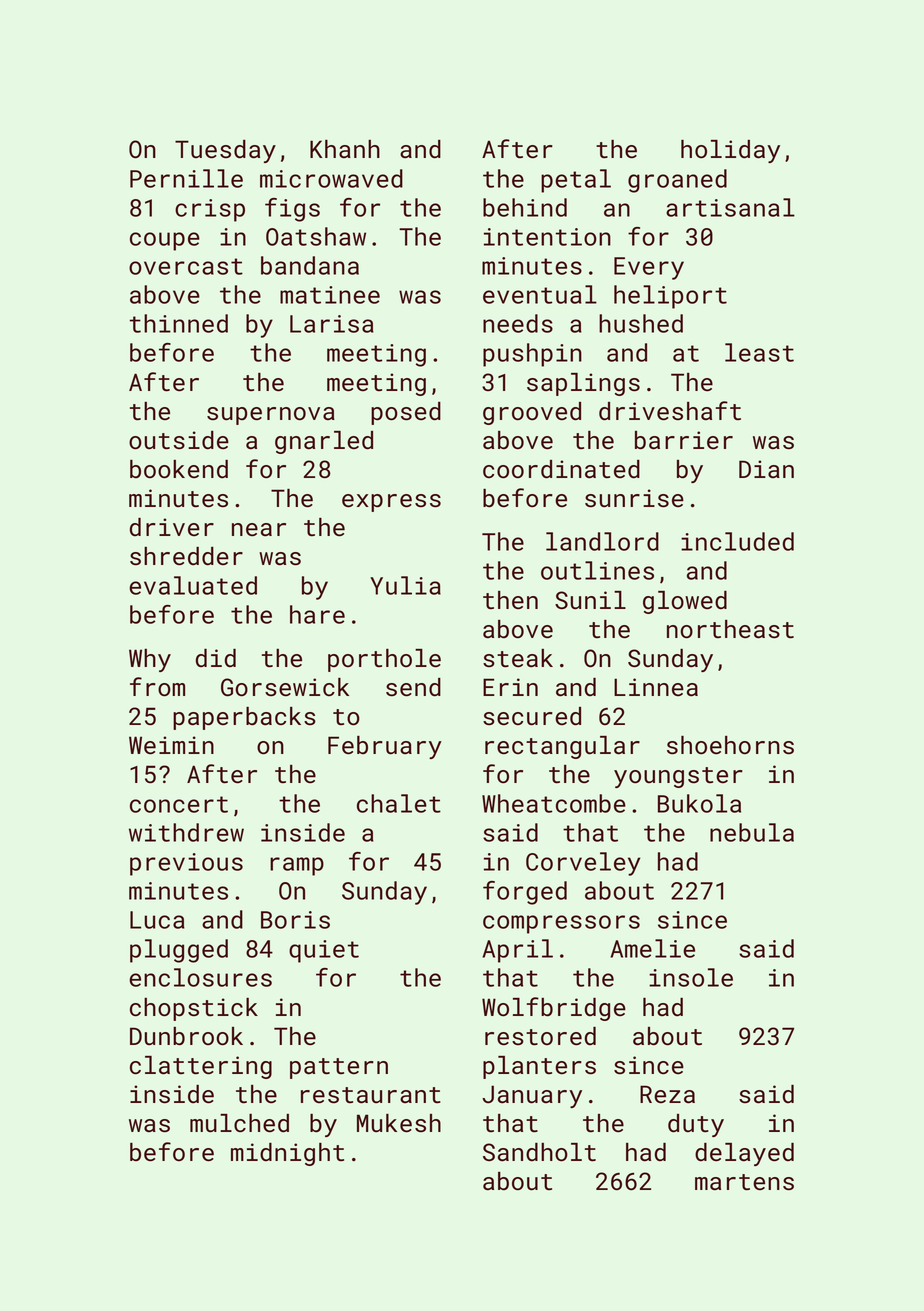 The height and width of the screenshot is (1311, 924). What do you see at coordinates (345, 149) in the screenshot?
I see `Khanh` at bounding box center [345, 149].
